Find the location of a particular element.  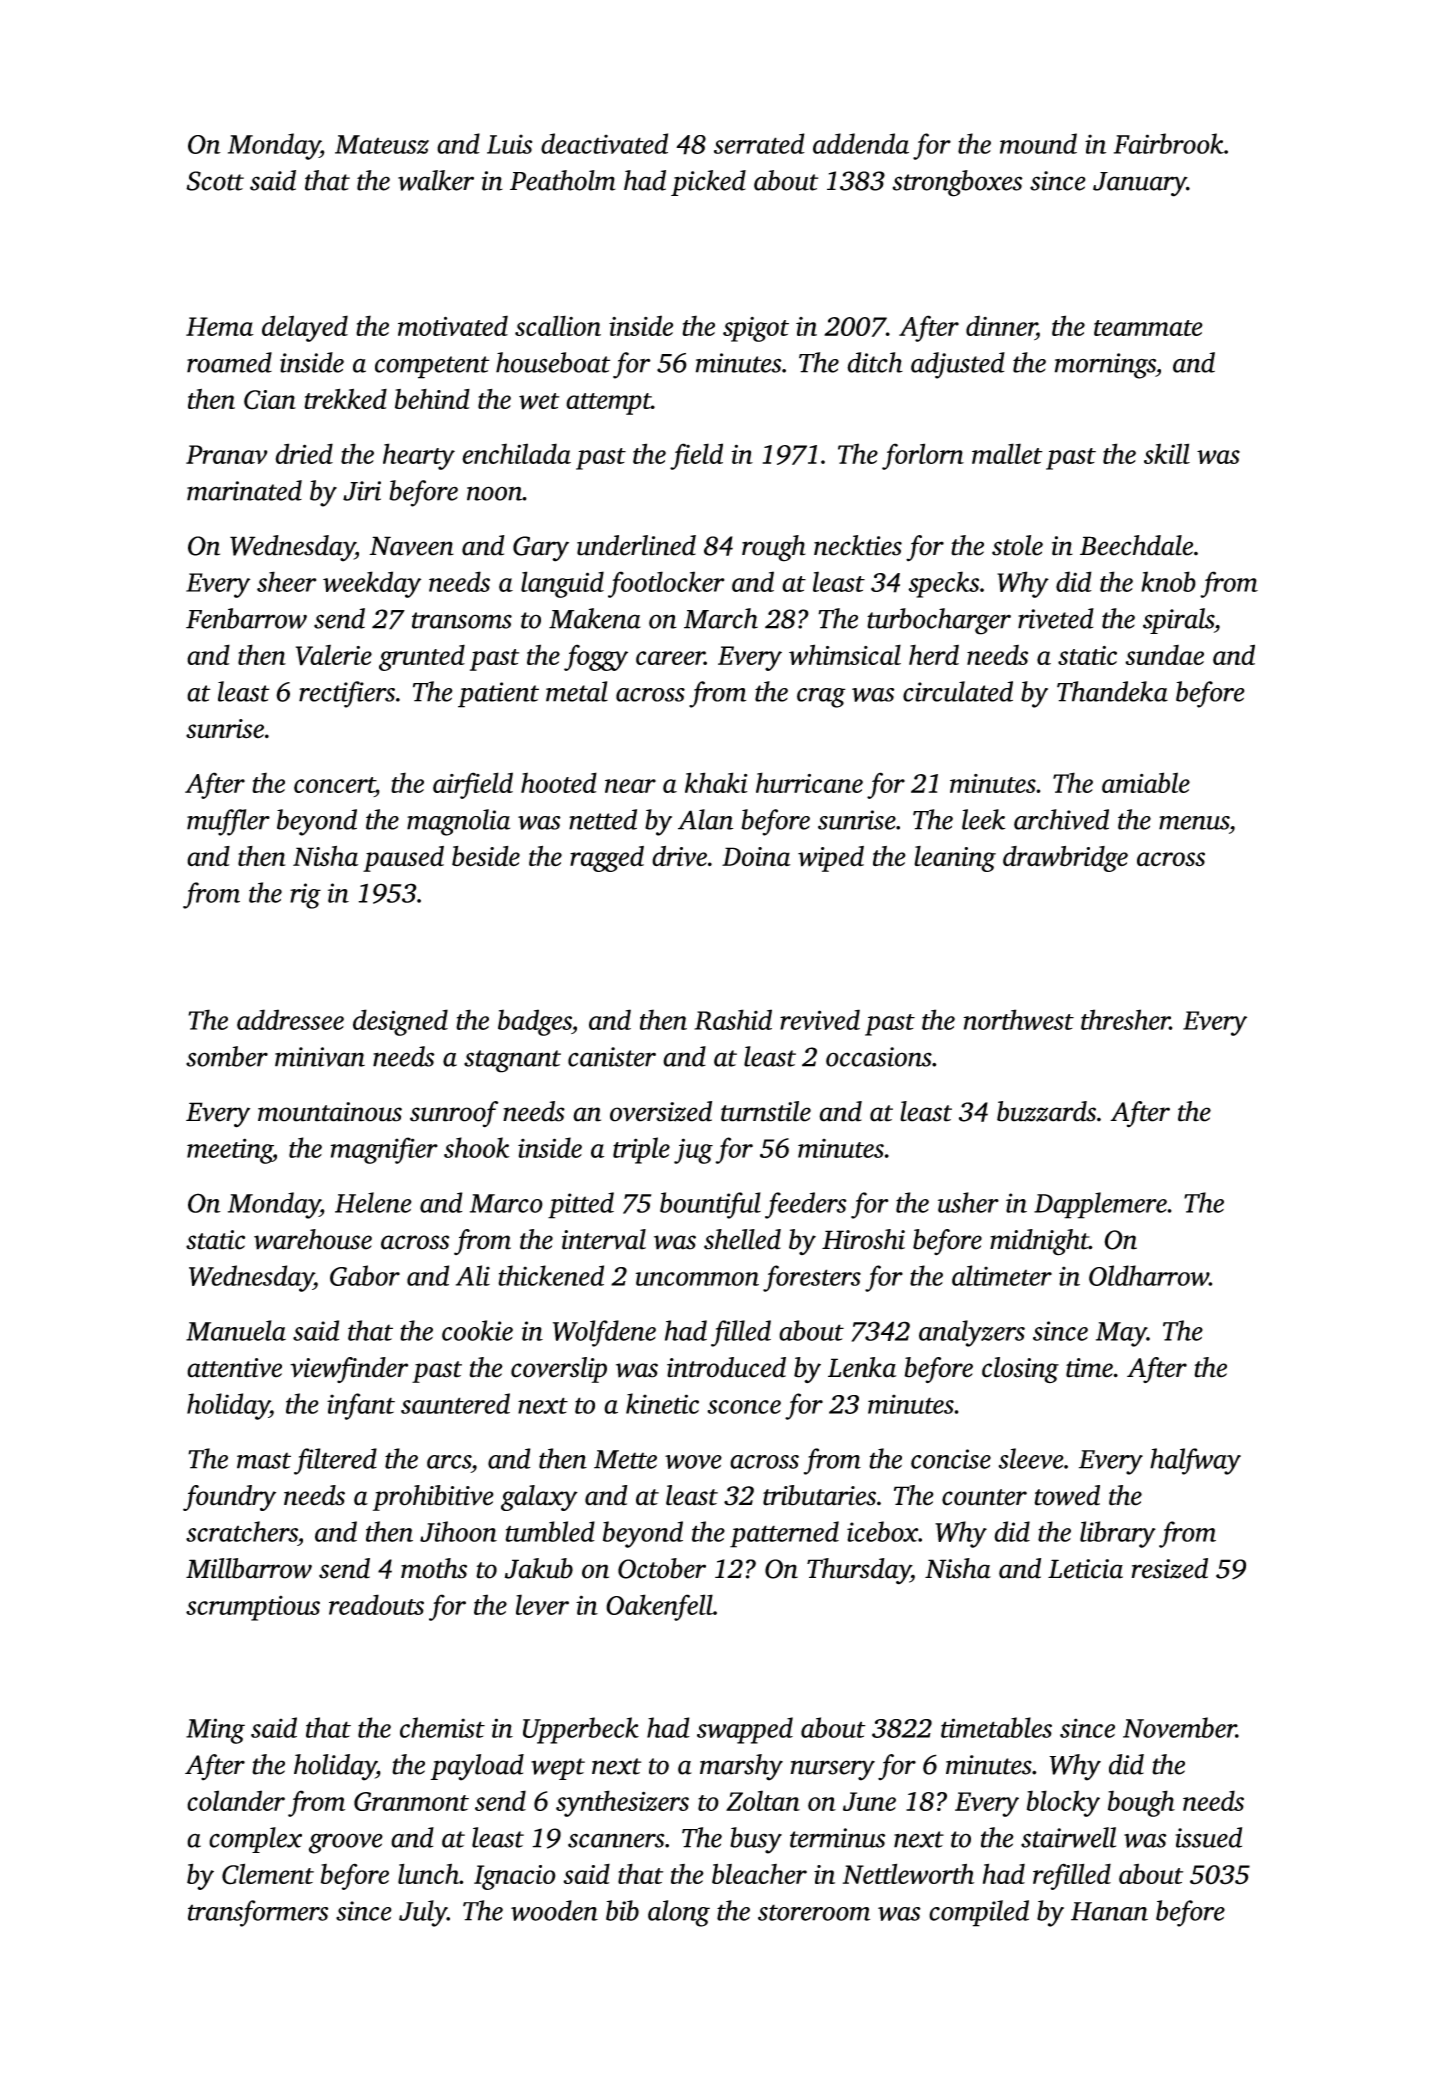

Peatholm is located at coordinates (563, 180).
